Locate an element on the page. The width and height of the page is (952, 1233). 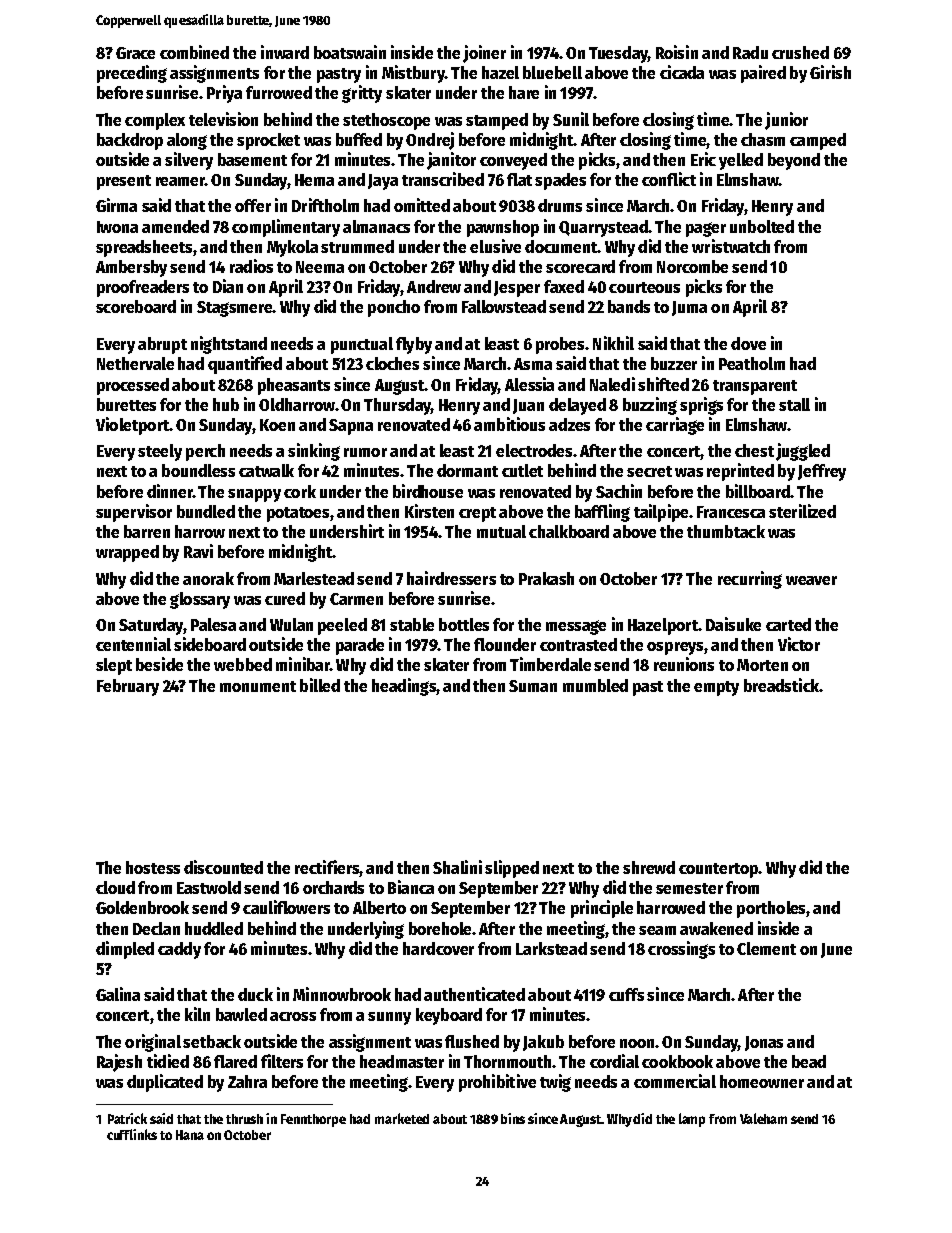
dinner is located at coordinates (170, 491).
